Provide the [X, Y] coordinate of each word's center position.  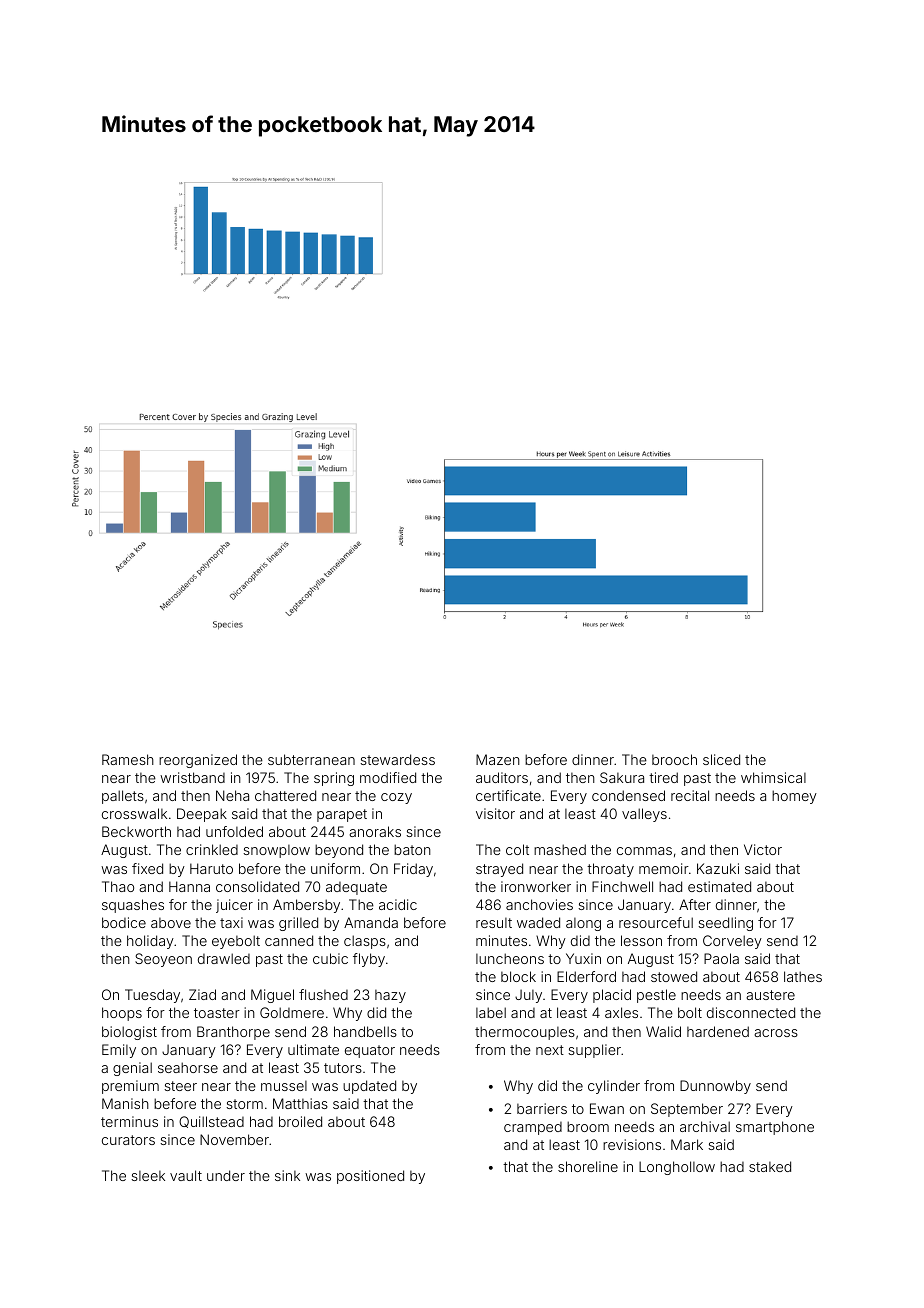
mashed [560, 849]
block [518, 976]
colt [517, 849]
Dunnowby [715, 1087]
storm [244, 1104]
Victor [763, 849]
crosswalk [134, 813]
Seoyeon [163, 960]
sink [287, 1175]
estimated [719, 886]
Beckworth [136, 831]
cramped [533, 1128]
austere [770, 995]
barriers [542, 1108]
